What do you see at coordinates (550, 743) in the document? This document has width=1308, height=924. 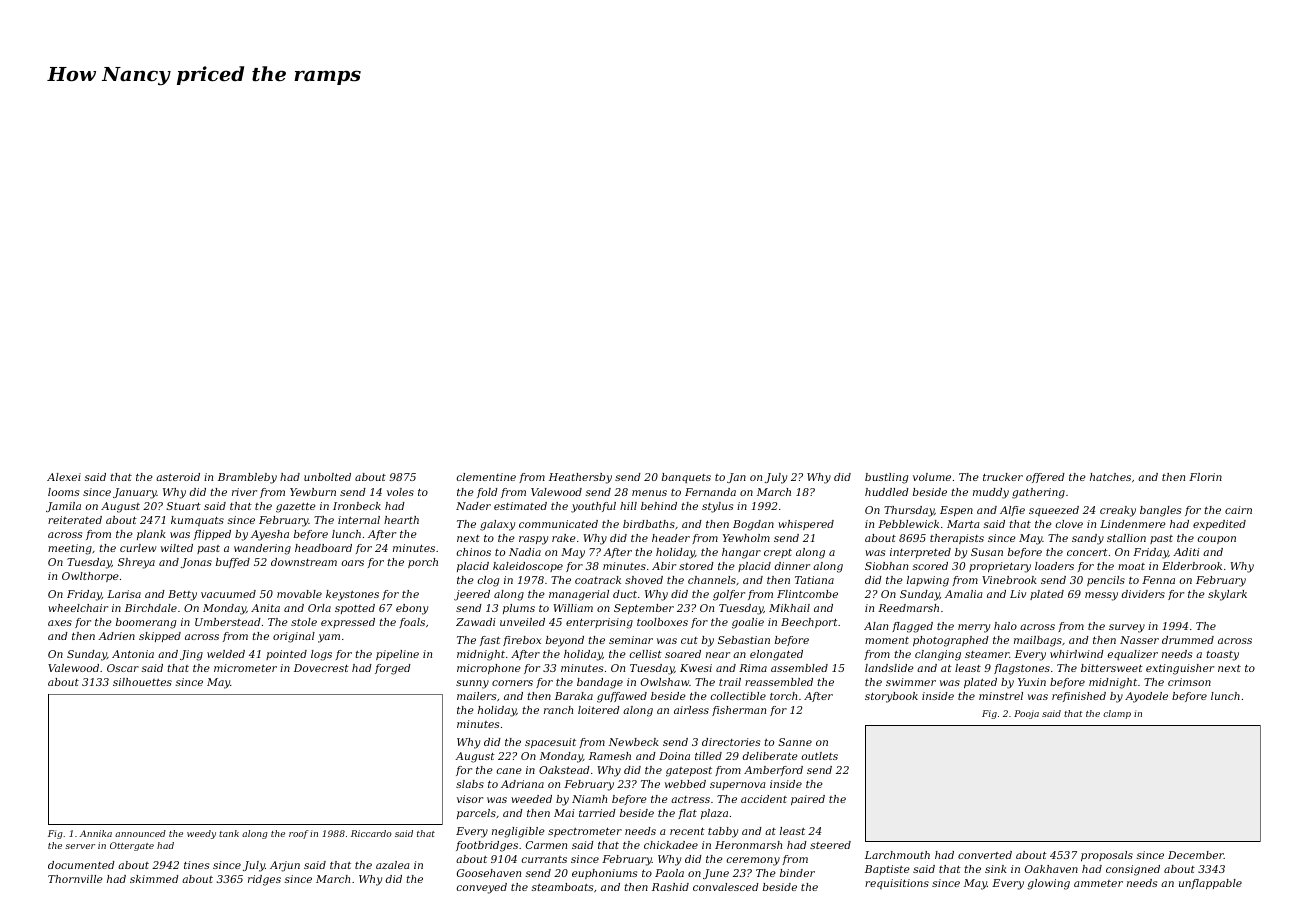 I see `spacesuit` at bounding box center [550, 743].
